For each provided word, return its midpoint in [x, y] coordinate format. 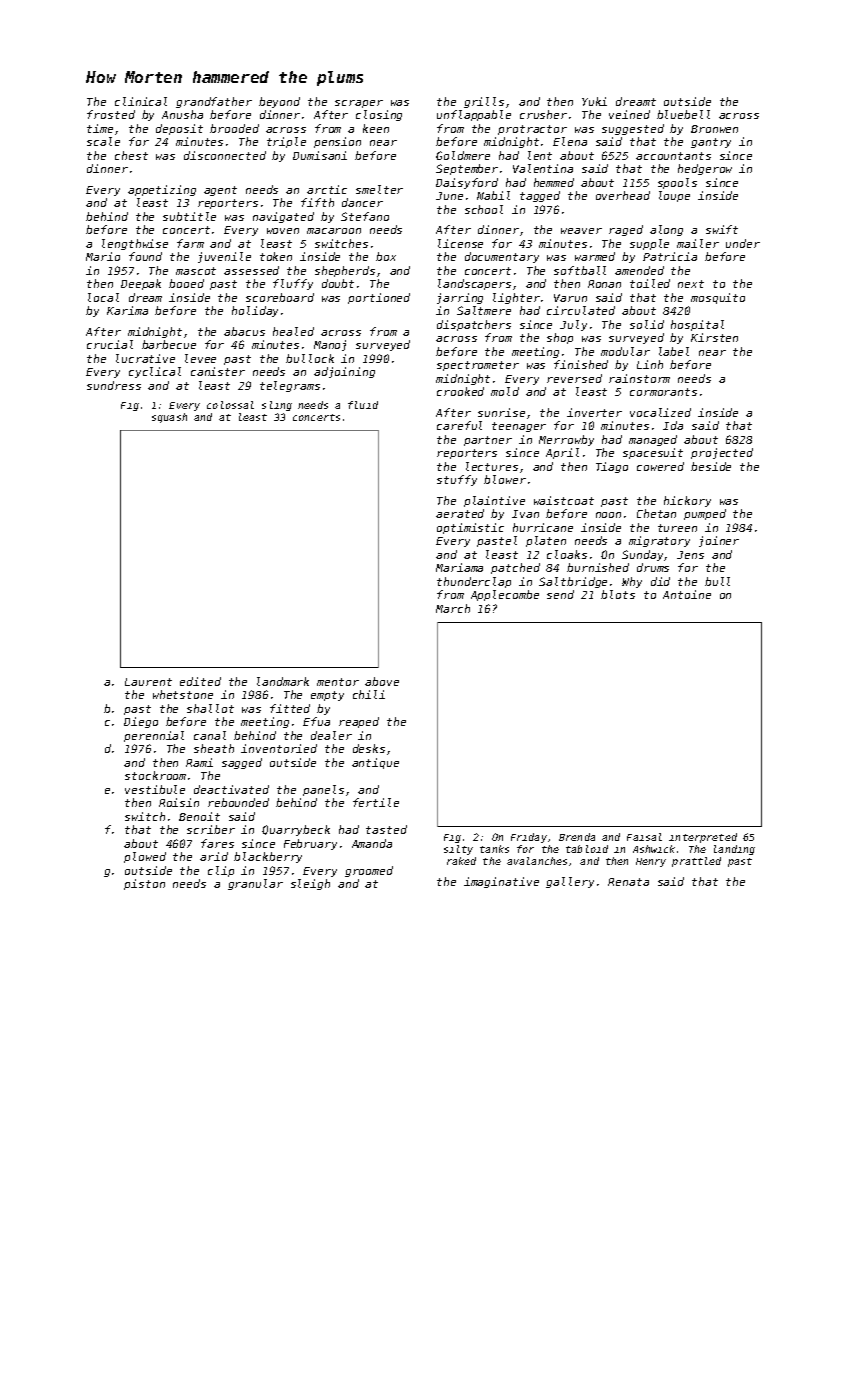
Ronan [604, 284]
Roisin [179, 802]
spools [677, 183]
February [310, 844]
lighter [516, 298]
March [453, 608]
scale [103, 141]
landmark [283, 681]
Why [632, 582]
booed [186, 283]
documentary [502, 257]
